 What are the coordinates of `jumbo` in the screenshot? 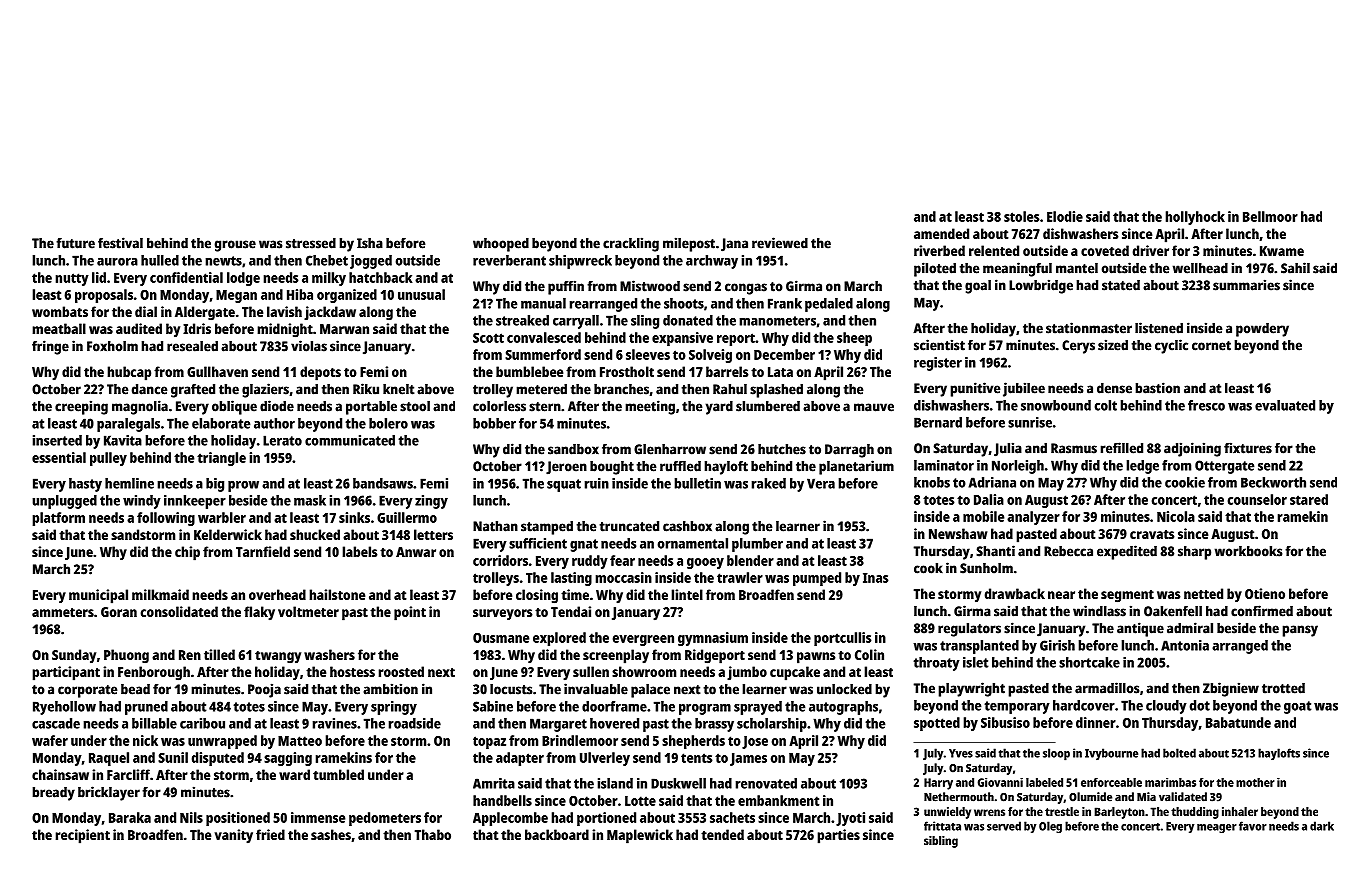 It's located at (747, 673).
